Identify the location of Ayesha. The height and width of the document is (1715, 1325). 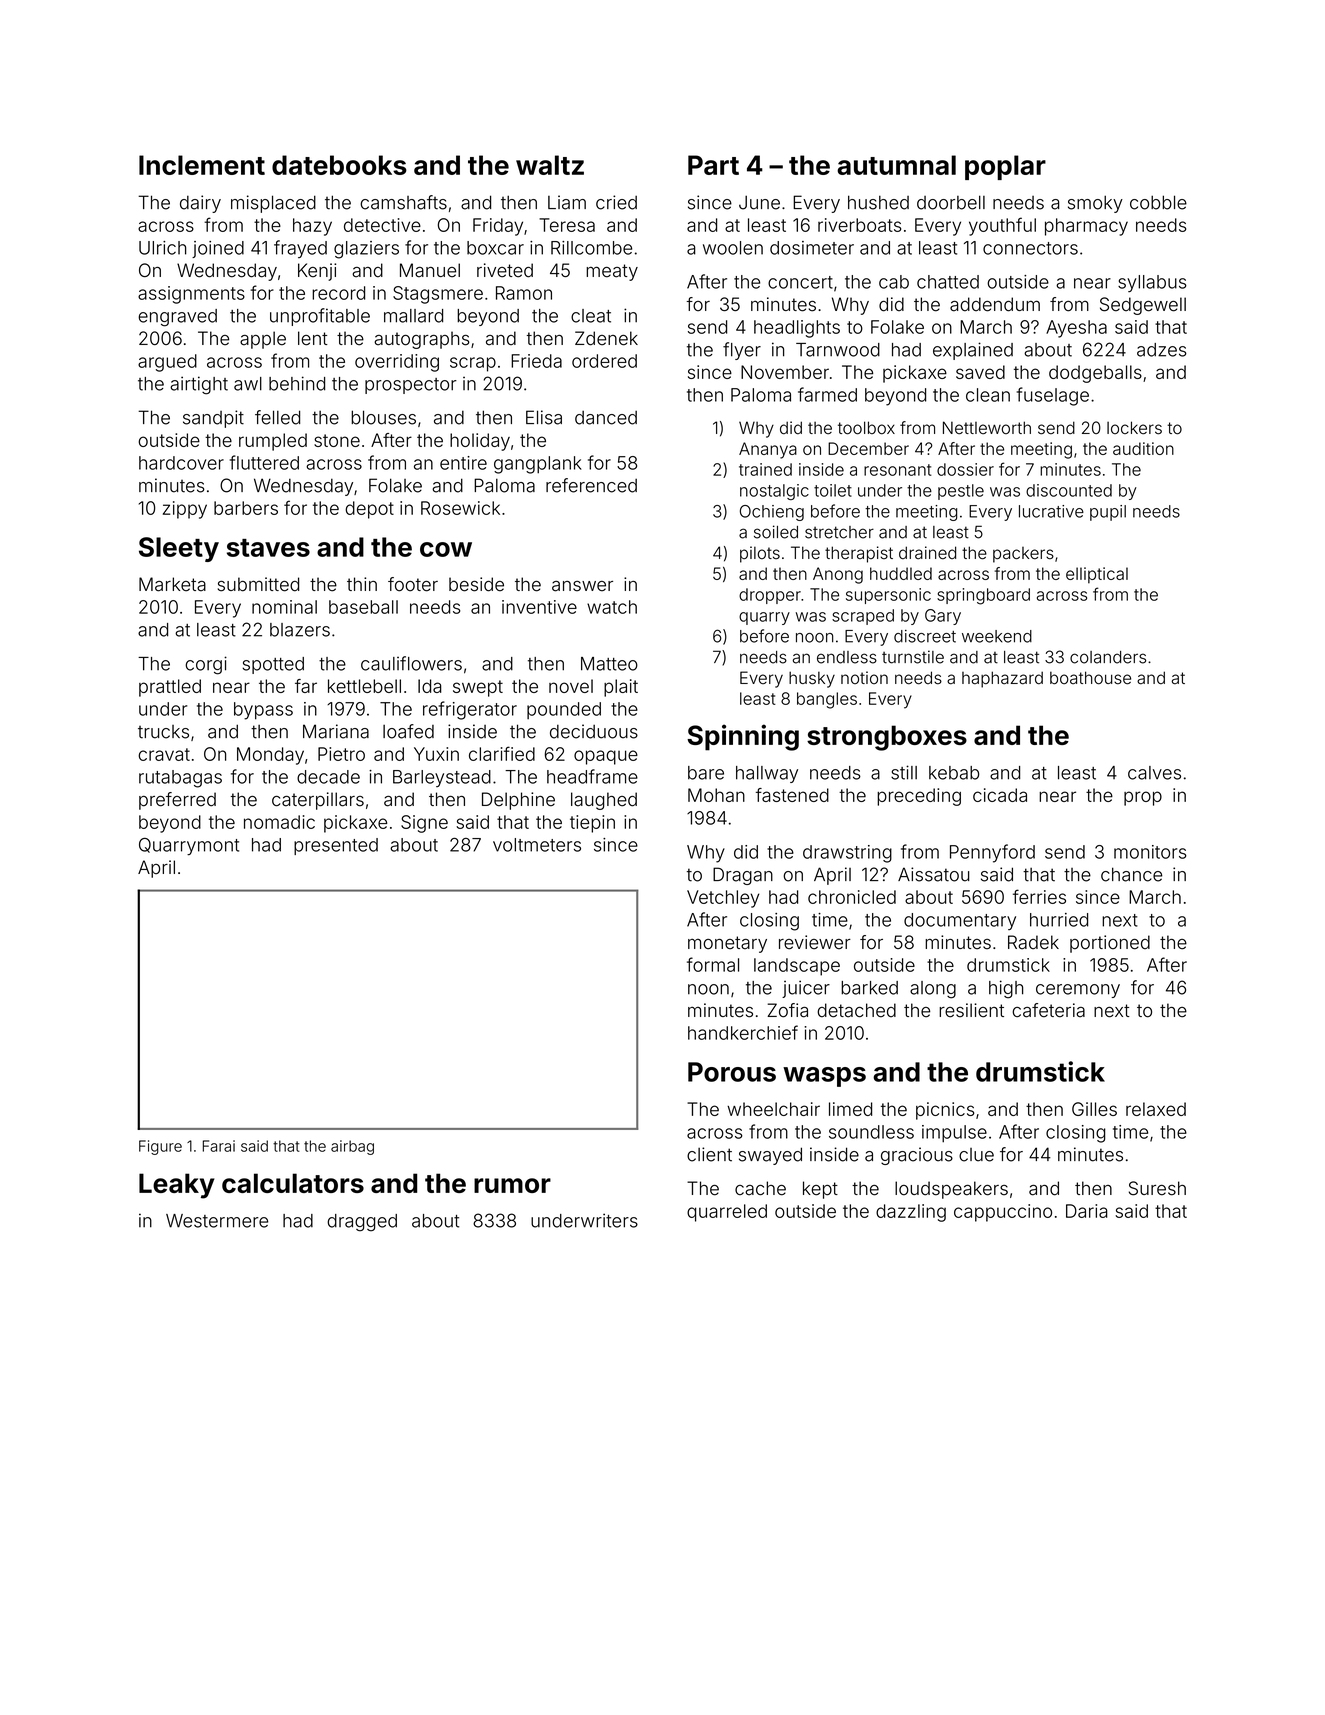
(1076, 329).
